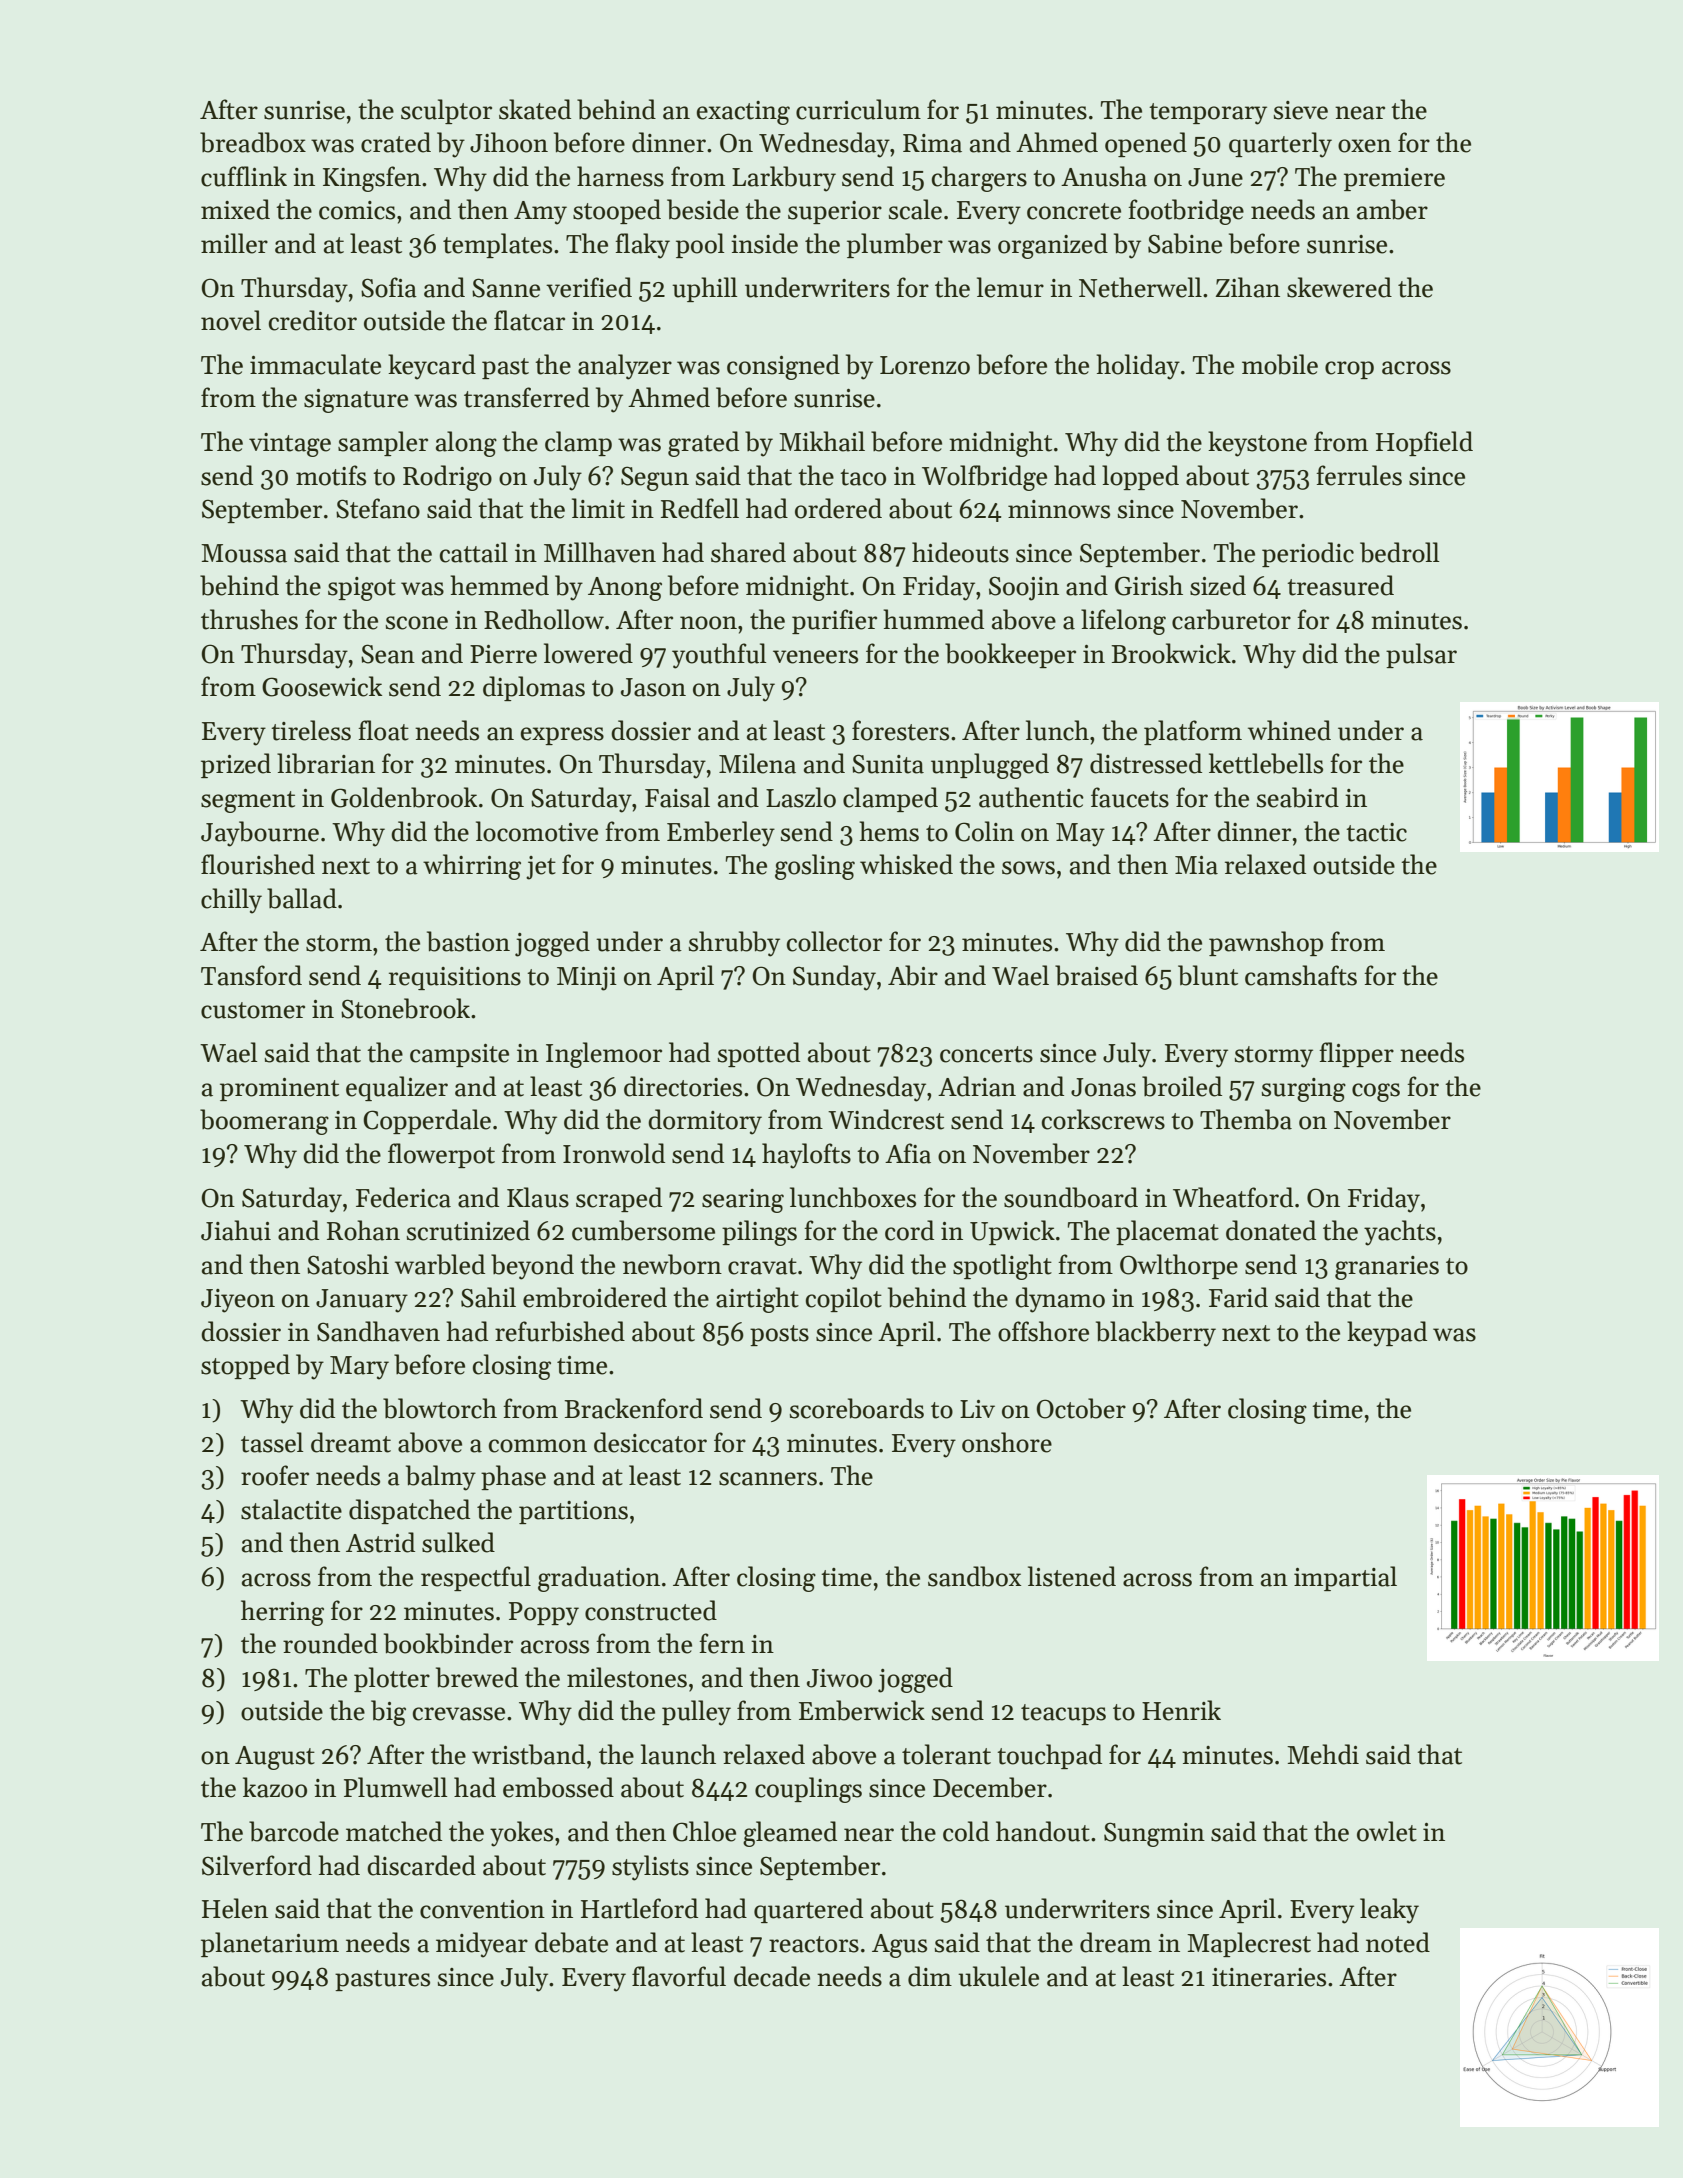 The image size is (1683, 2178). What do you see at coordinates (784, 179) in the screenshot?
I see `Larkbury` at bounding box center [784, 179].
